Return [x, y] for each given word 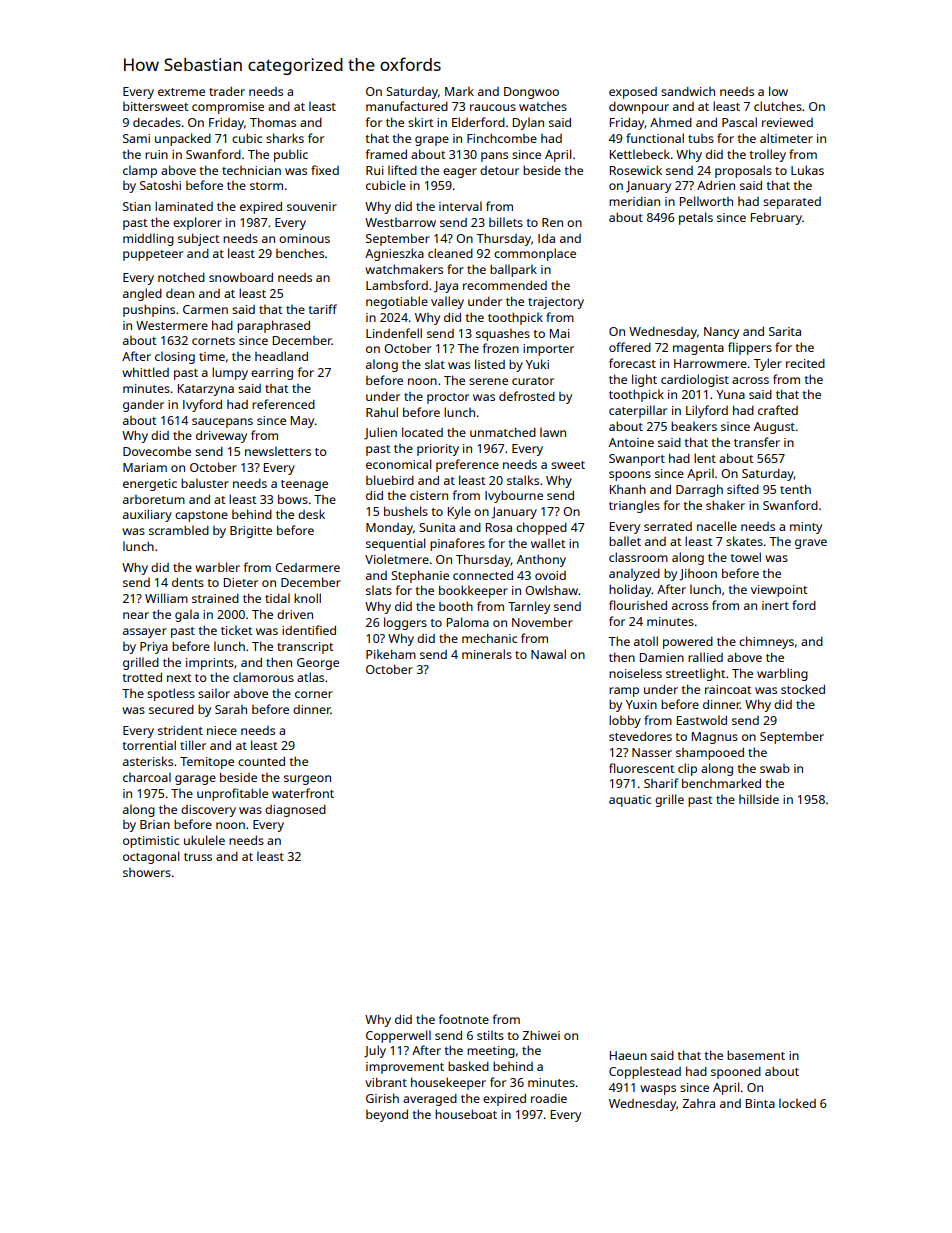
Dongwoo [531, 93]
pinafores [457, 544]
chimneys [766, 642]
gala [187, 615]
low [778, 91]
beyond [387, 1116]
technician [251, 170]
